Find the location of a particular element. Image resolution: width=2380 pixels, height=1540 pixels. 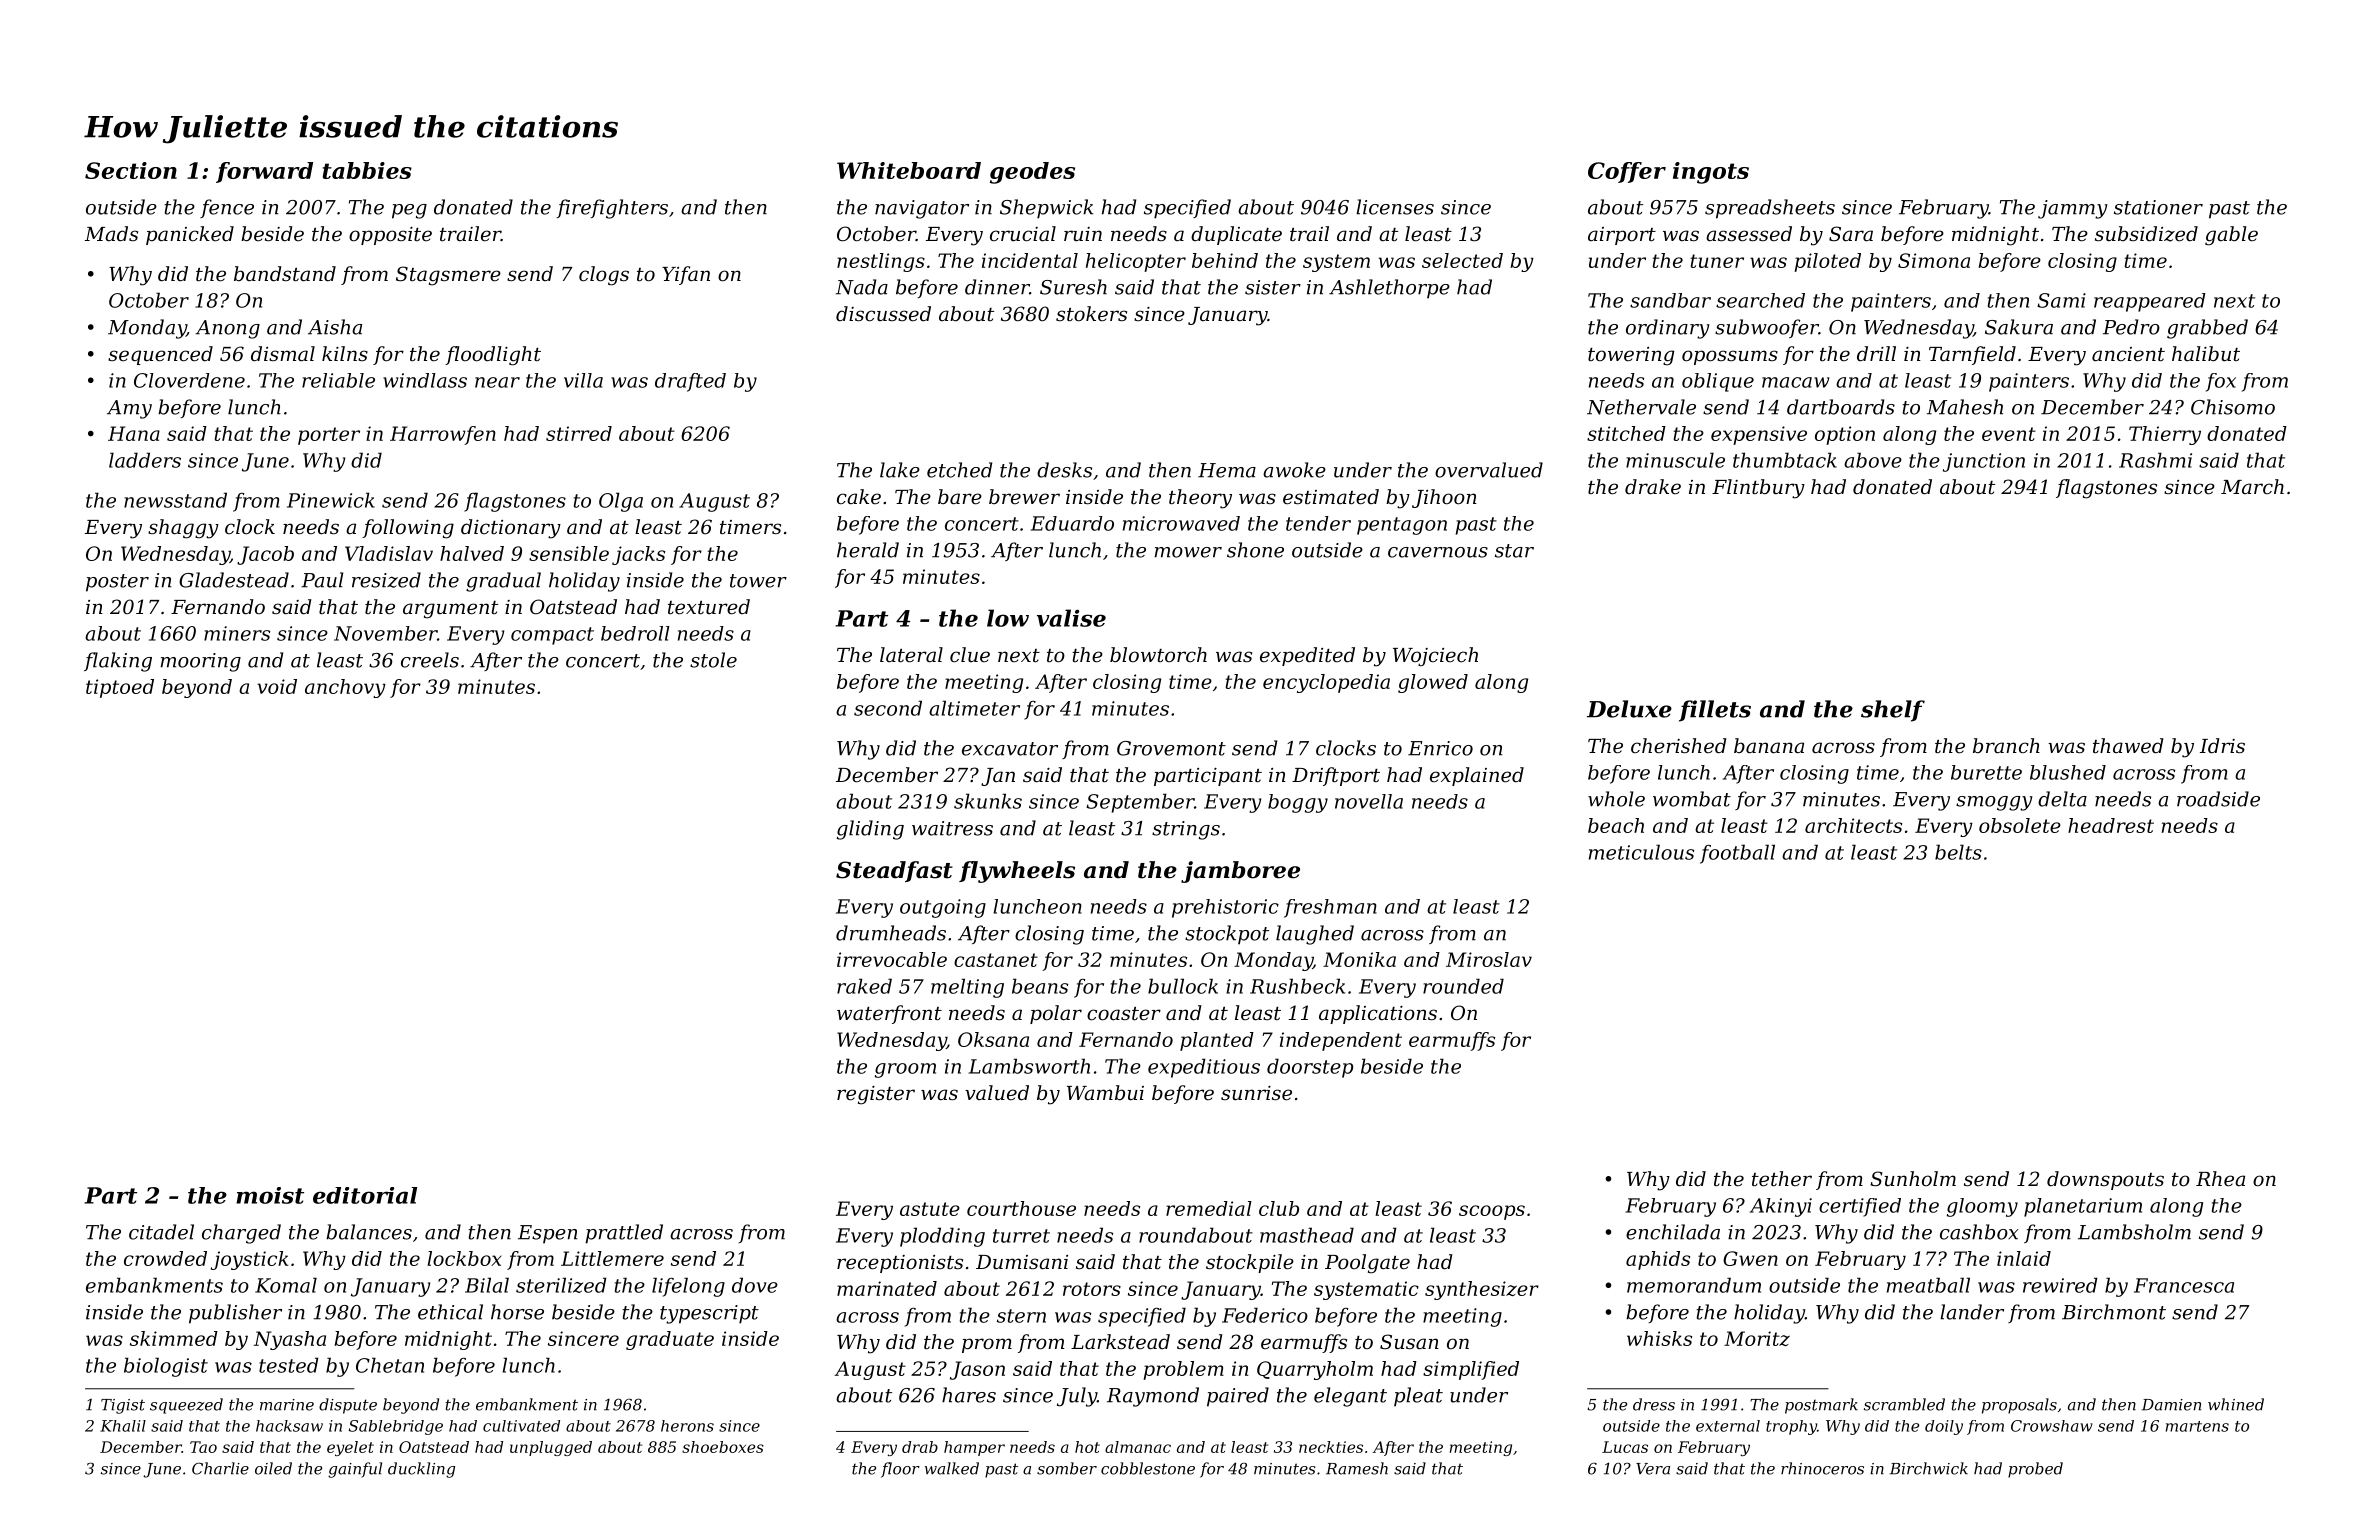

shelf is located at coordinates (1893, 711).
